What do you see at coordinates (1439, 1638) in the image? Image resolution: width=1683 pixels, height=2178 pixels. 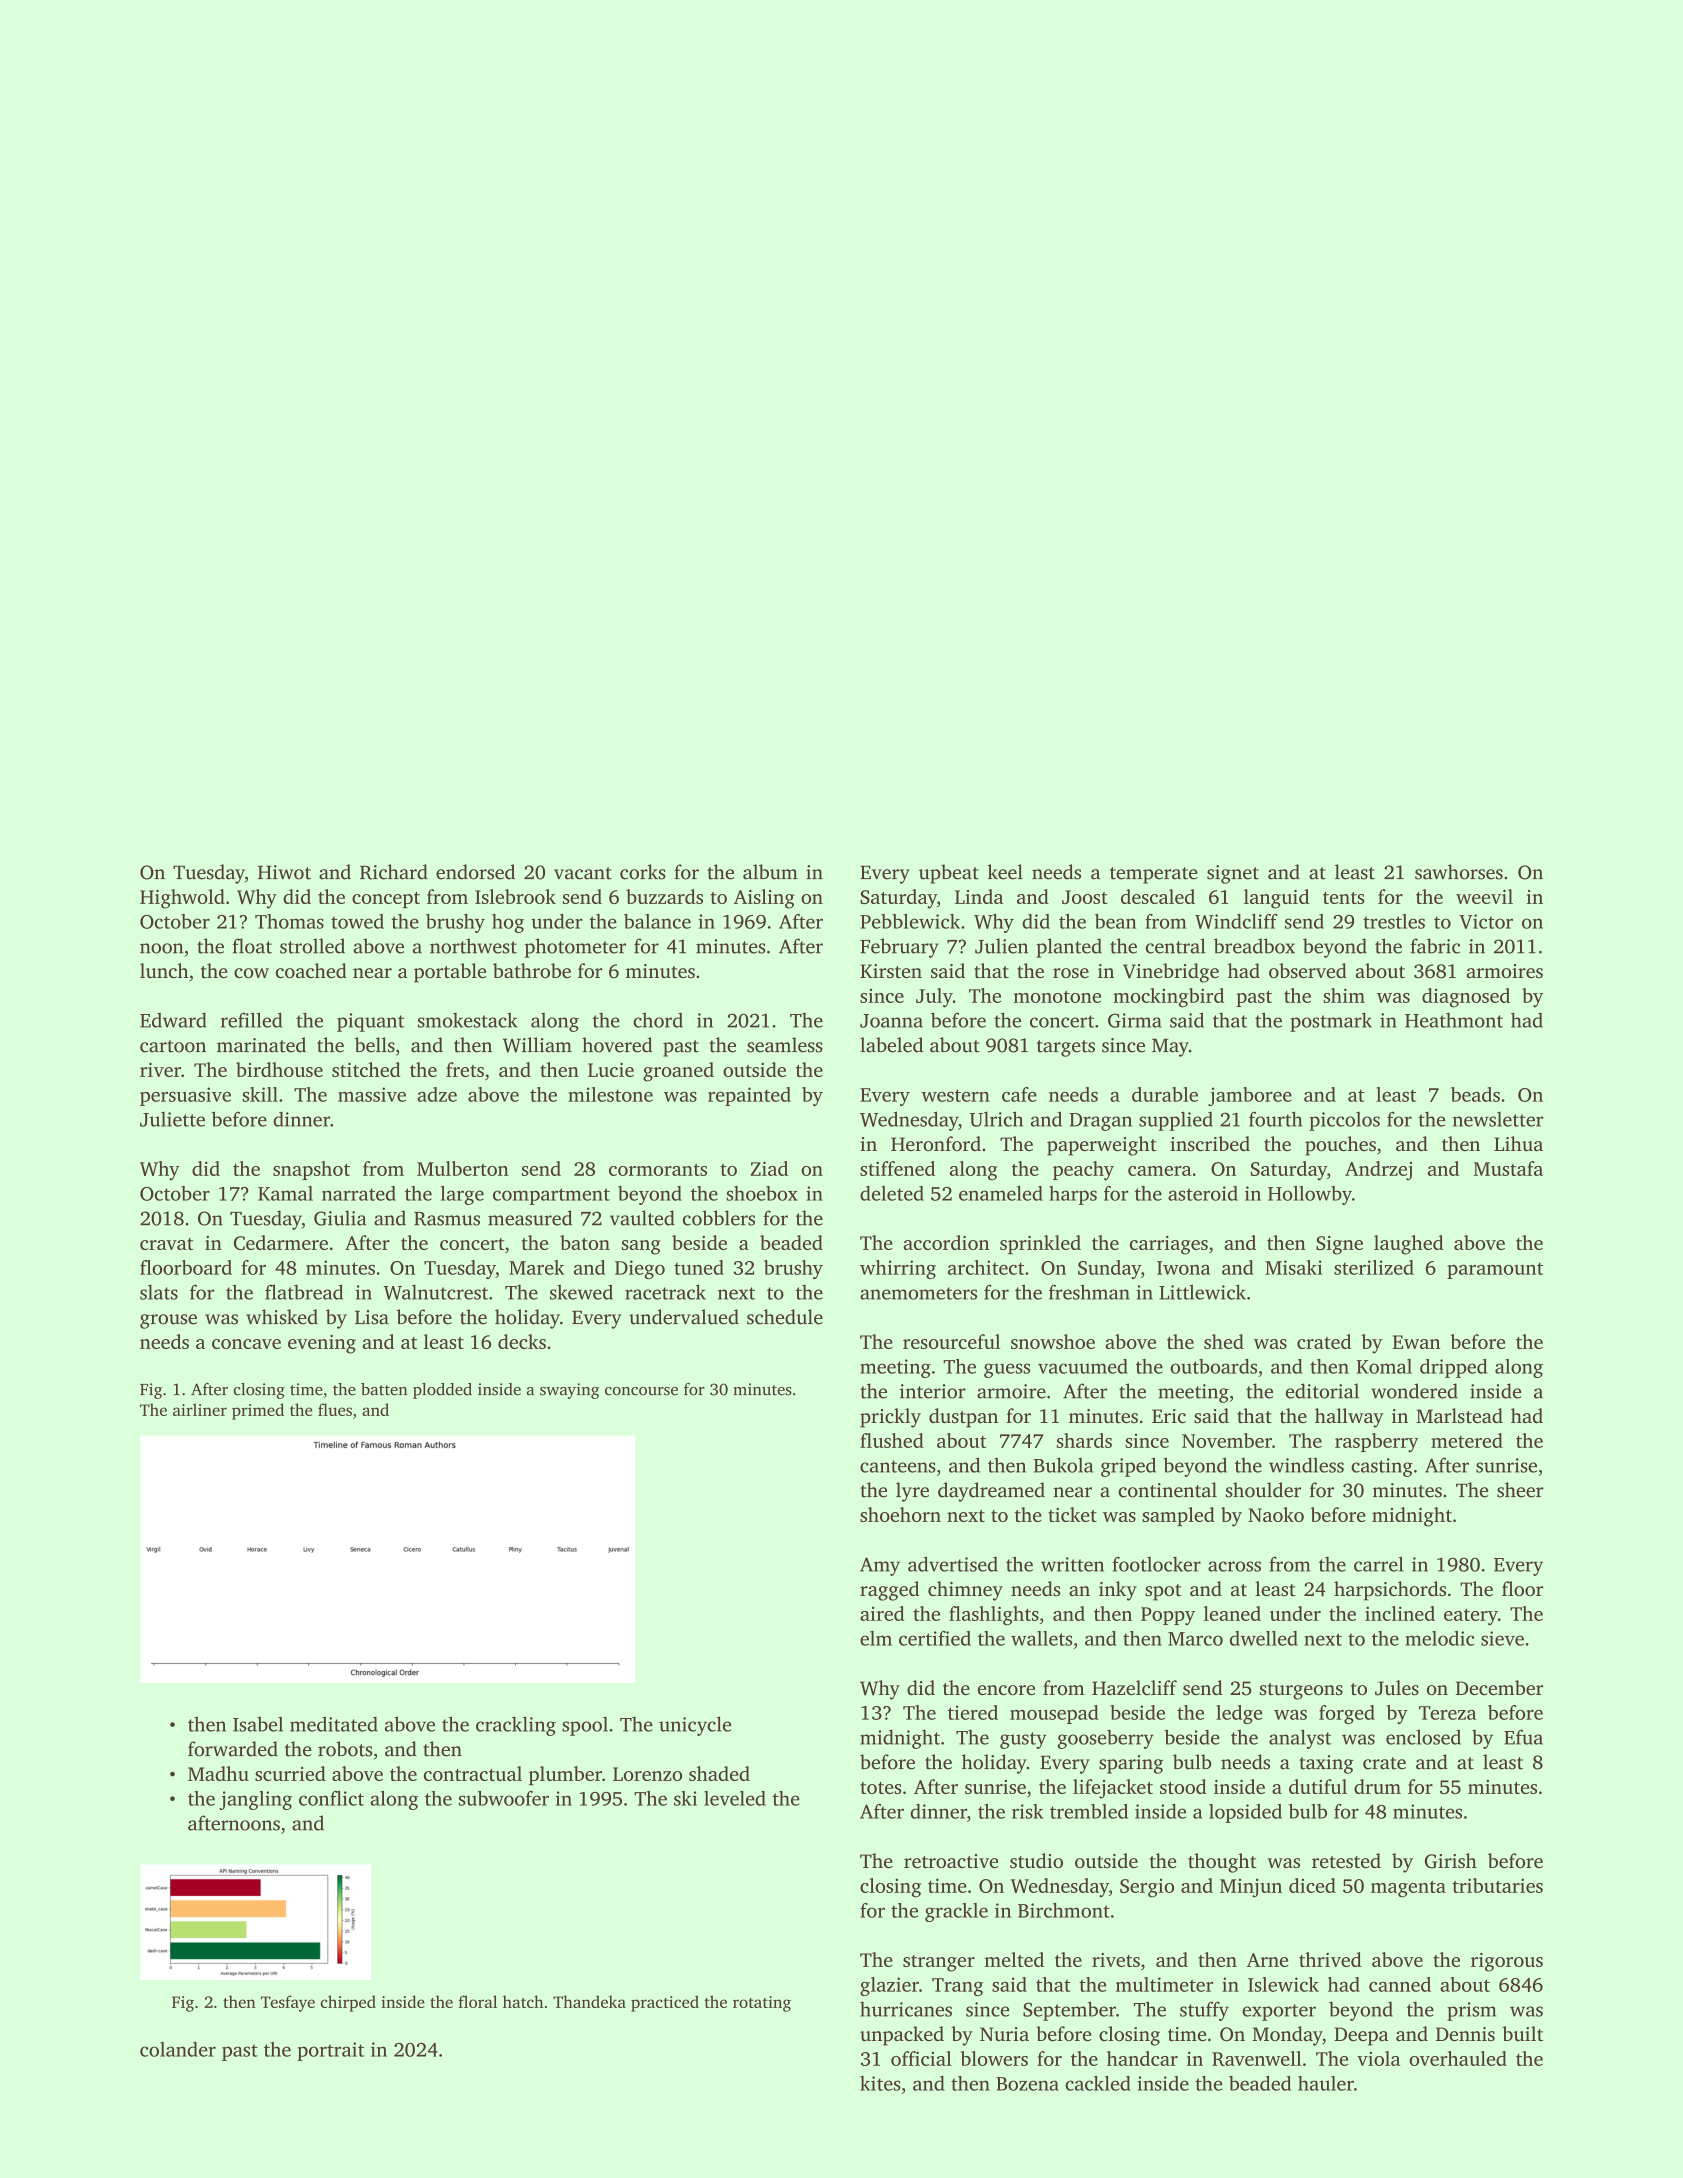 I see `melodic` at bounding box center [1439, 1638].
